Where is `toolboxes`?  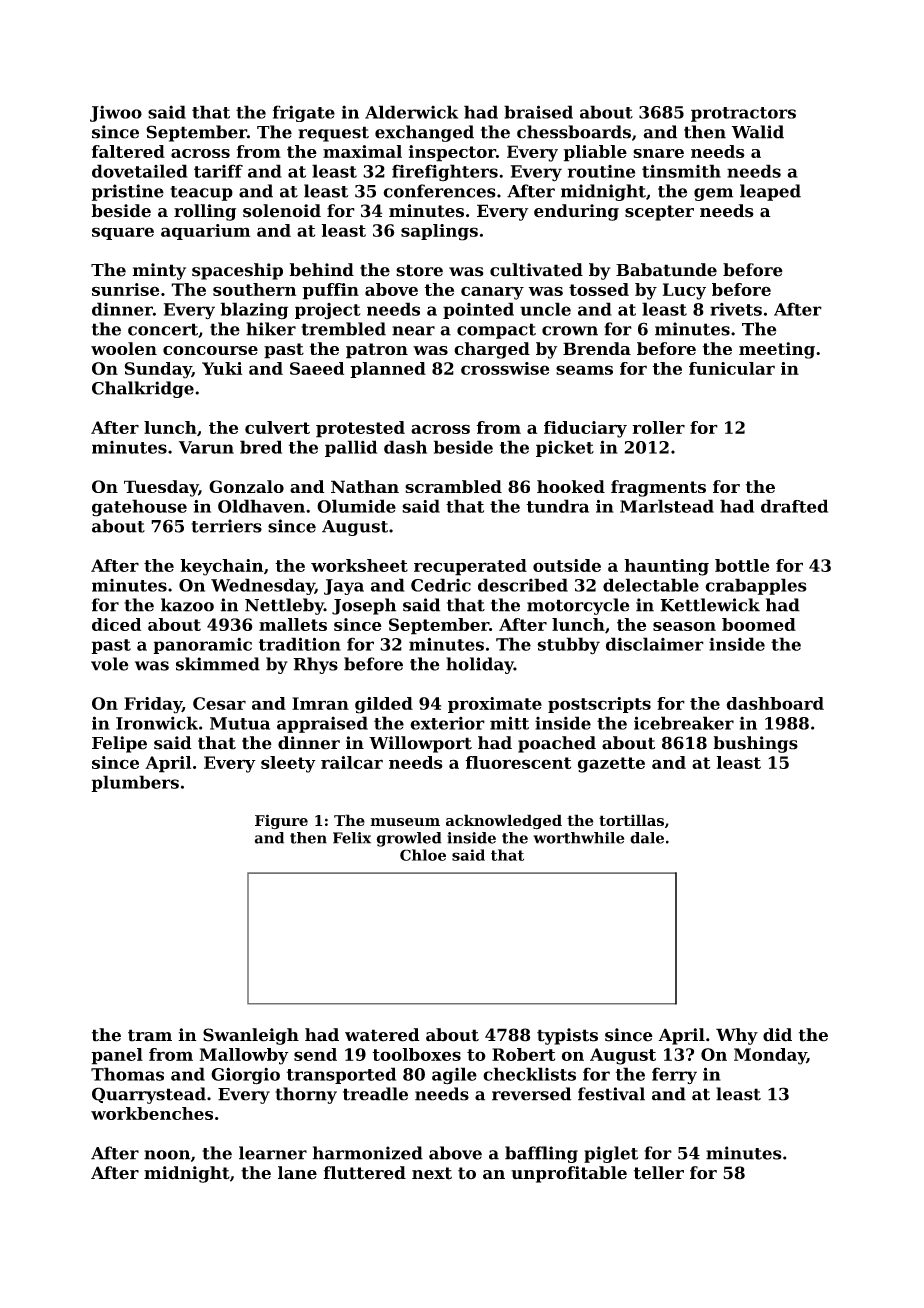
toolboxes is located at coordinates (416, 1054).
